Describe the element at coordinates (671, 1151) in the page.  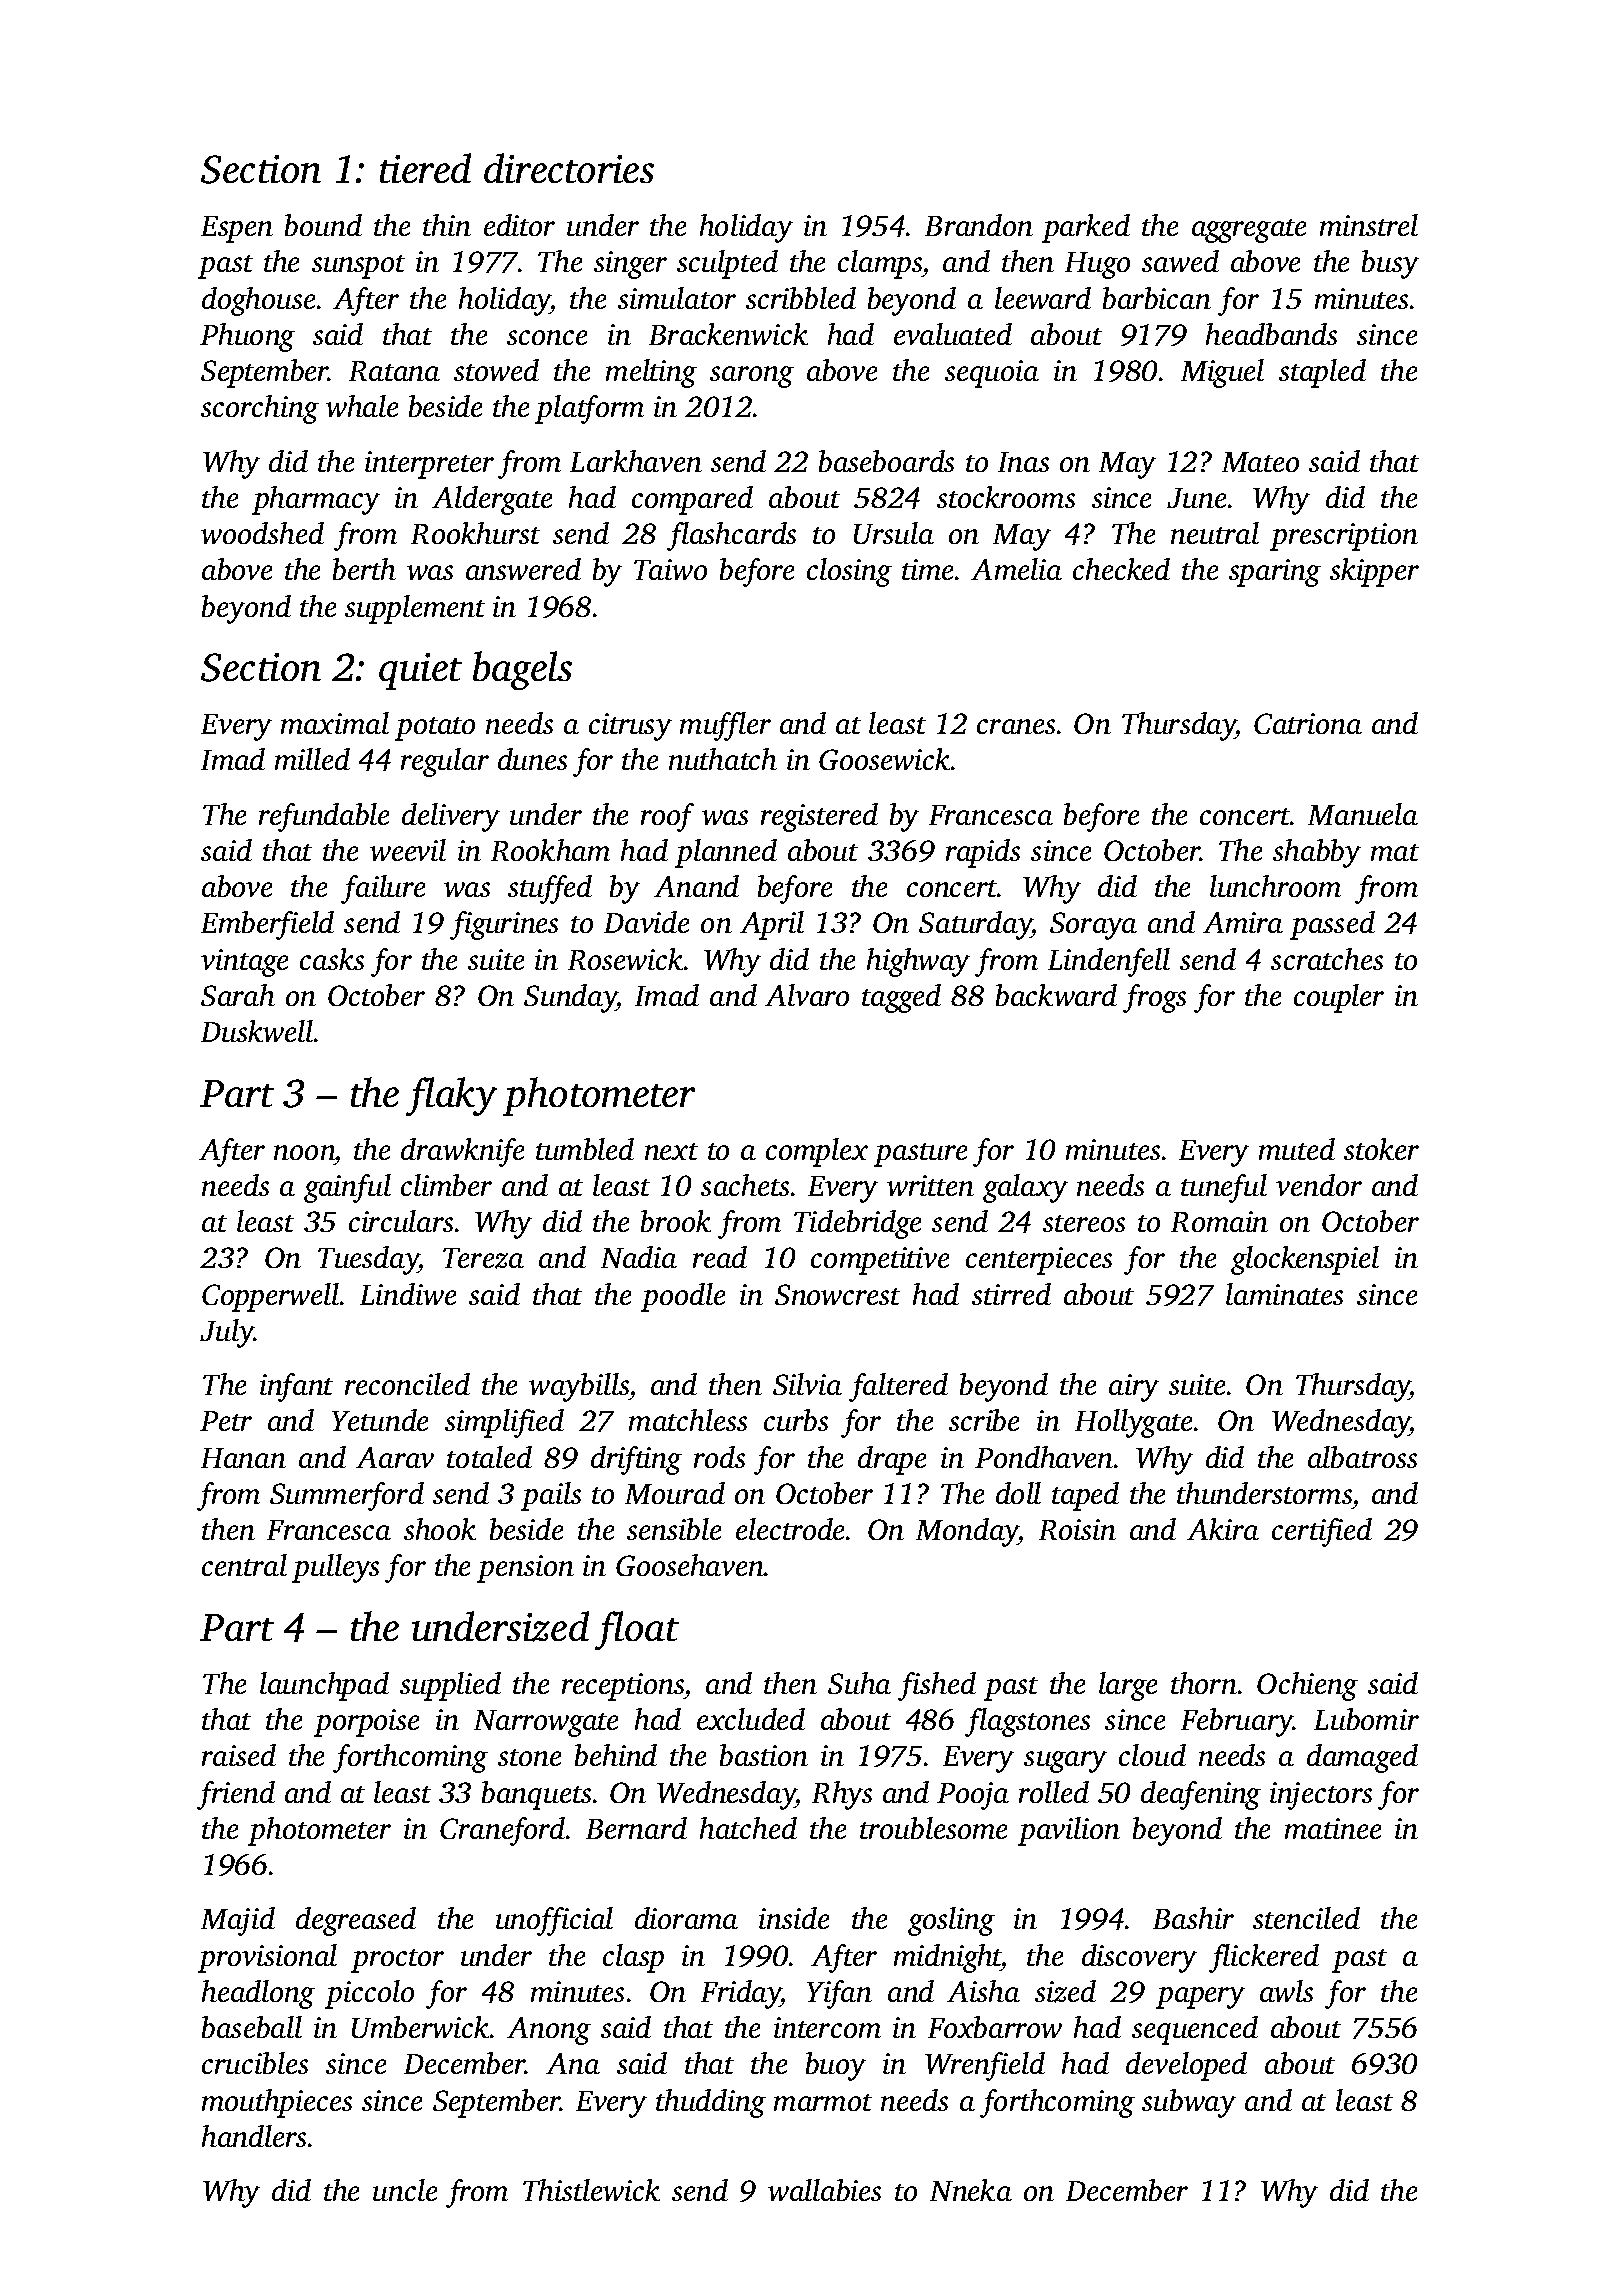
I see `next` at that location.
